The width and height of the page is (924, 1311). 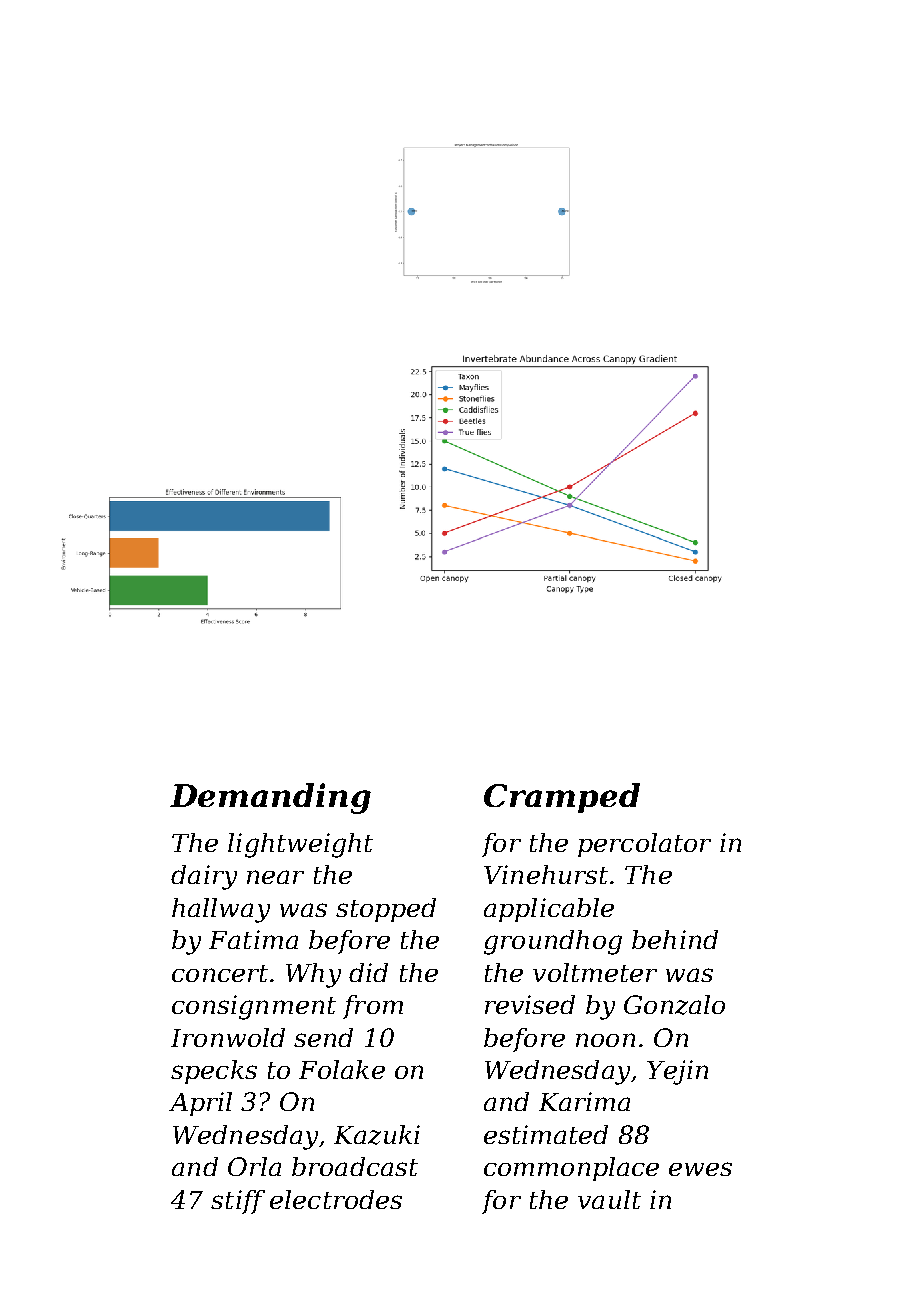 What do you see at coordinates (323, 1037) in the page?
I see `send` at bounding box center [323, 1037].
